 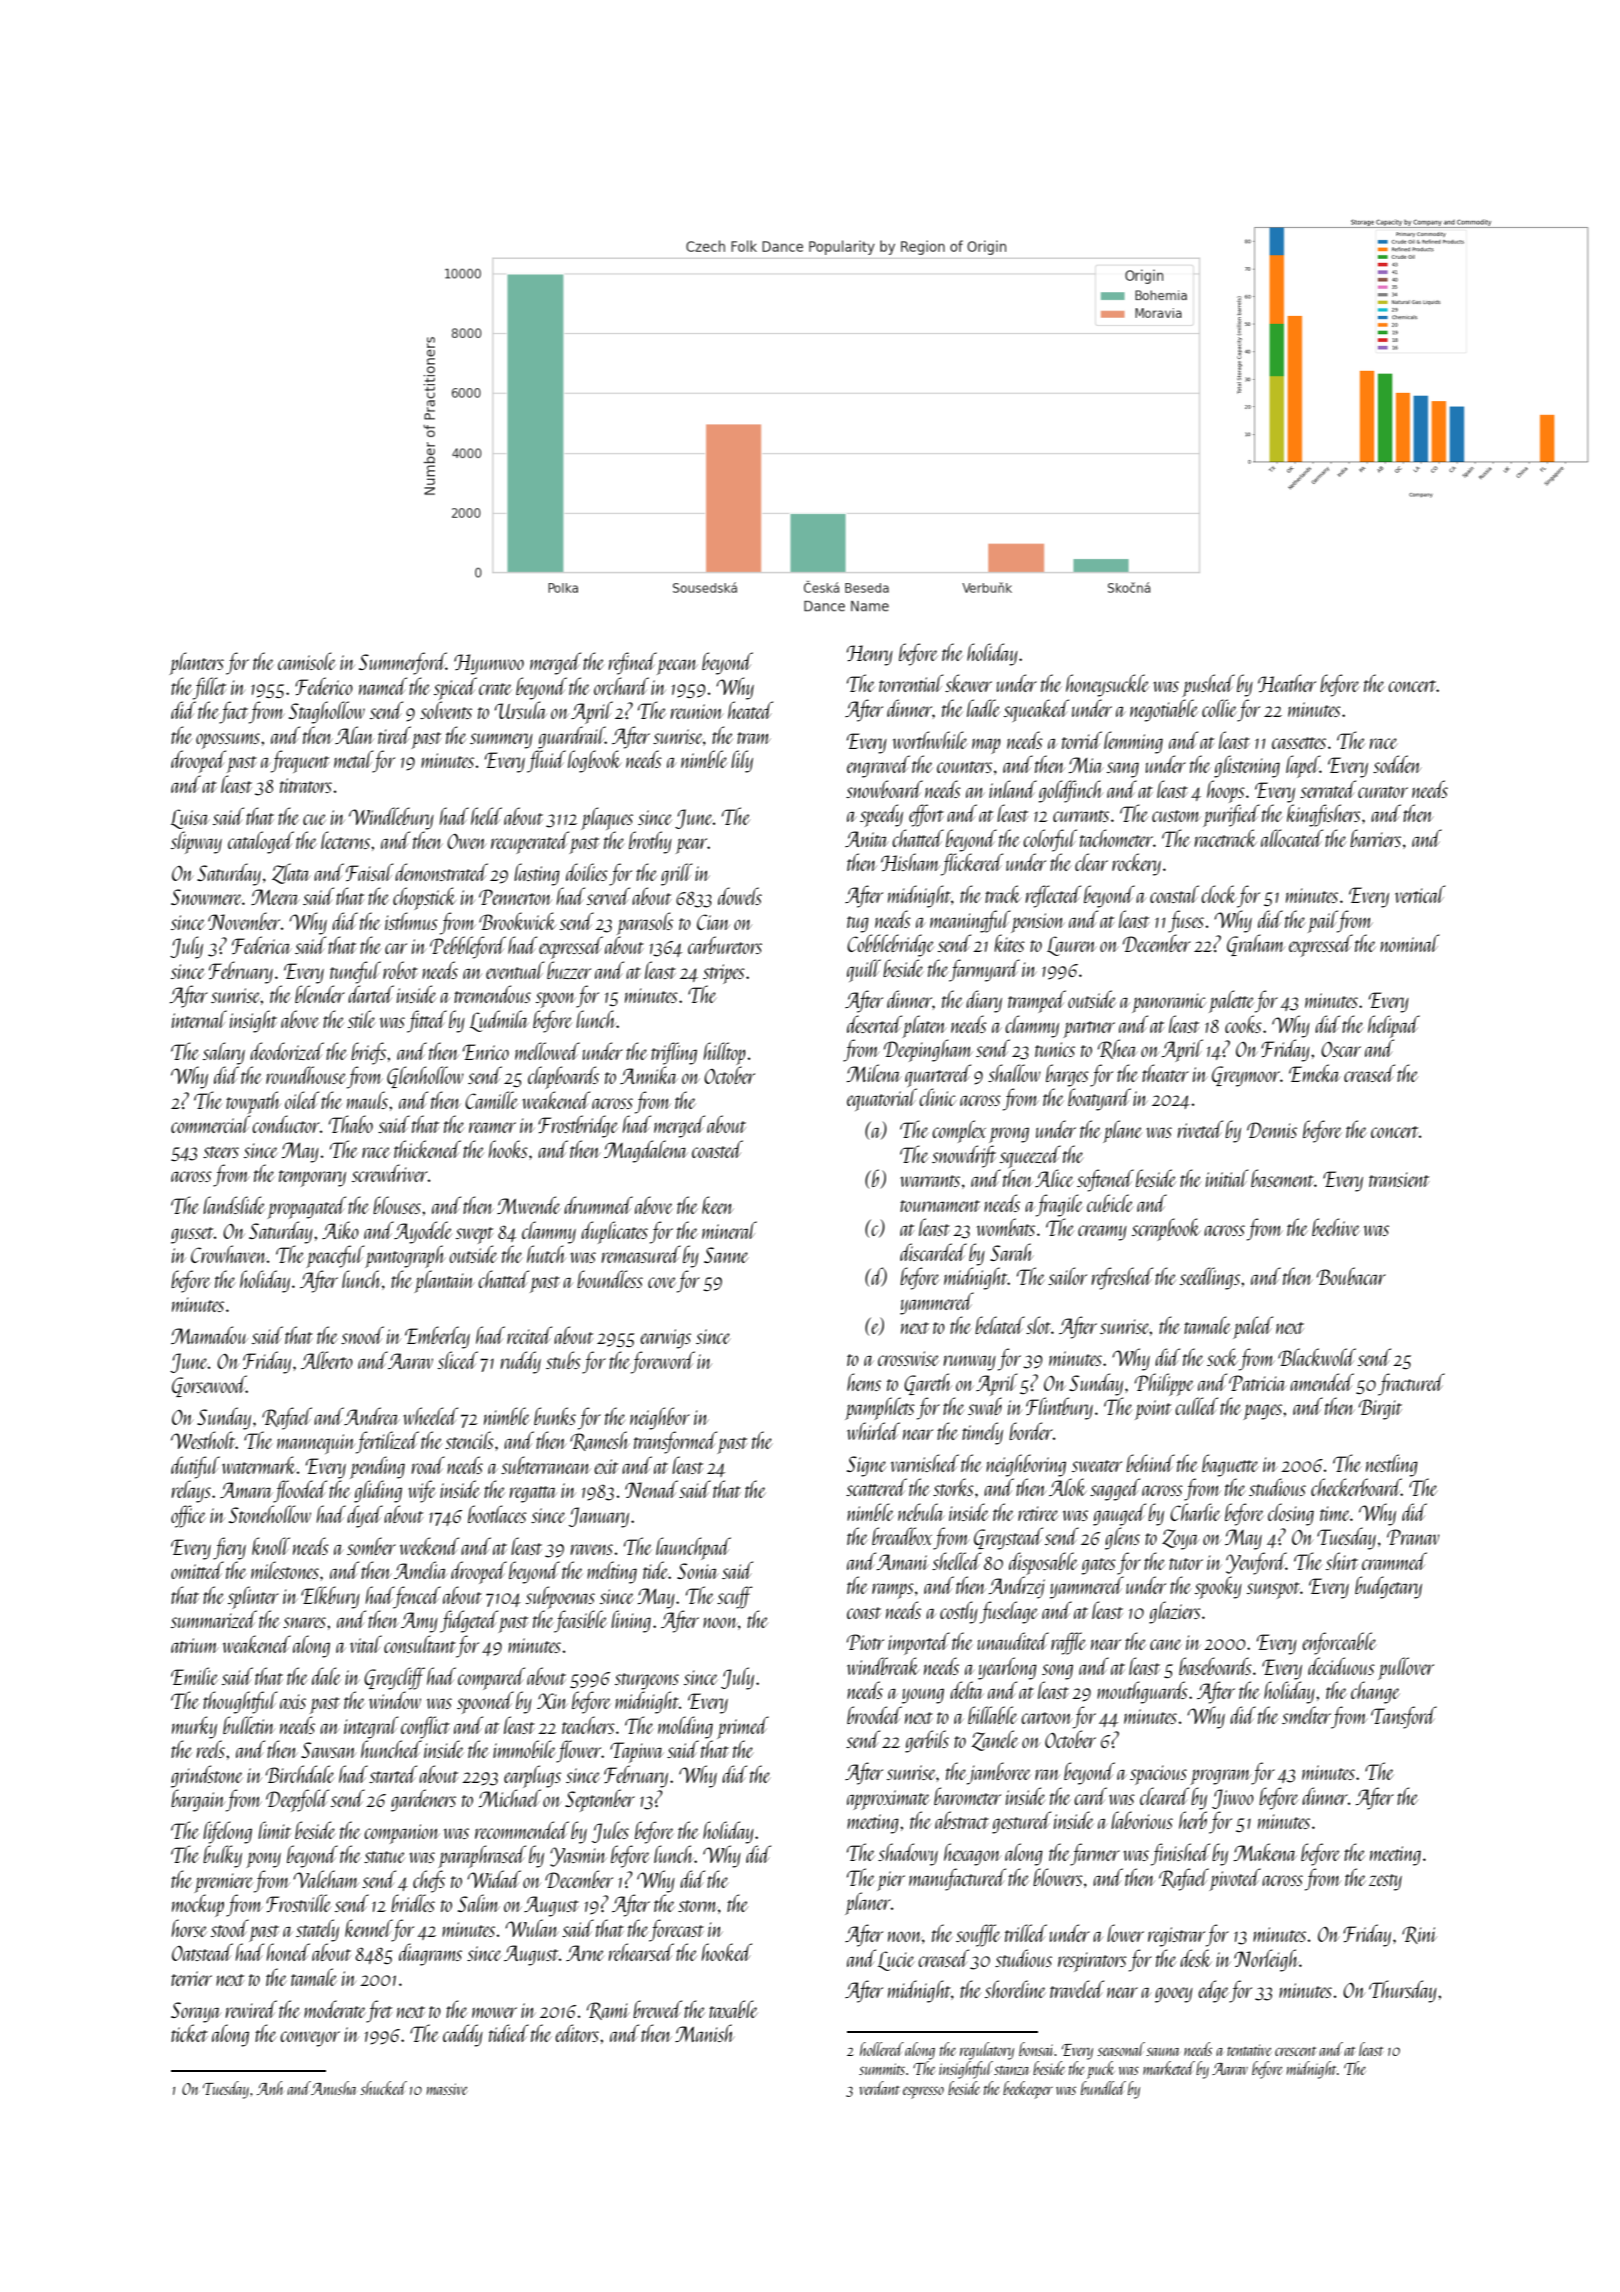 What do you see at coordinates (1397, 764) in the screenshot?
I see `sodden` at bounding box center [1397, 764].
